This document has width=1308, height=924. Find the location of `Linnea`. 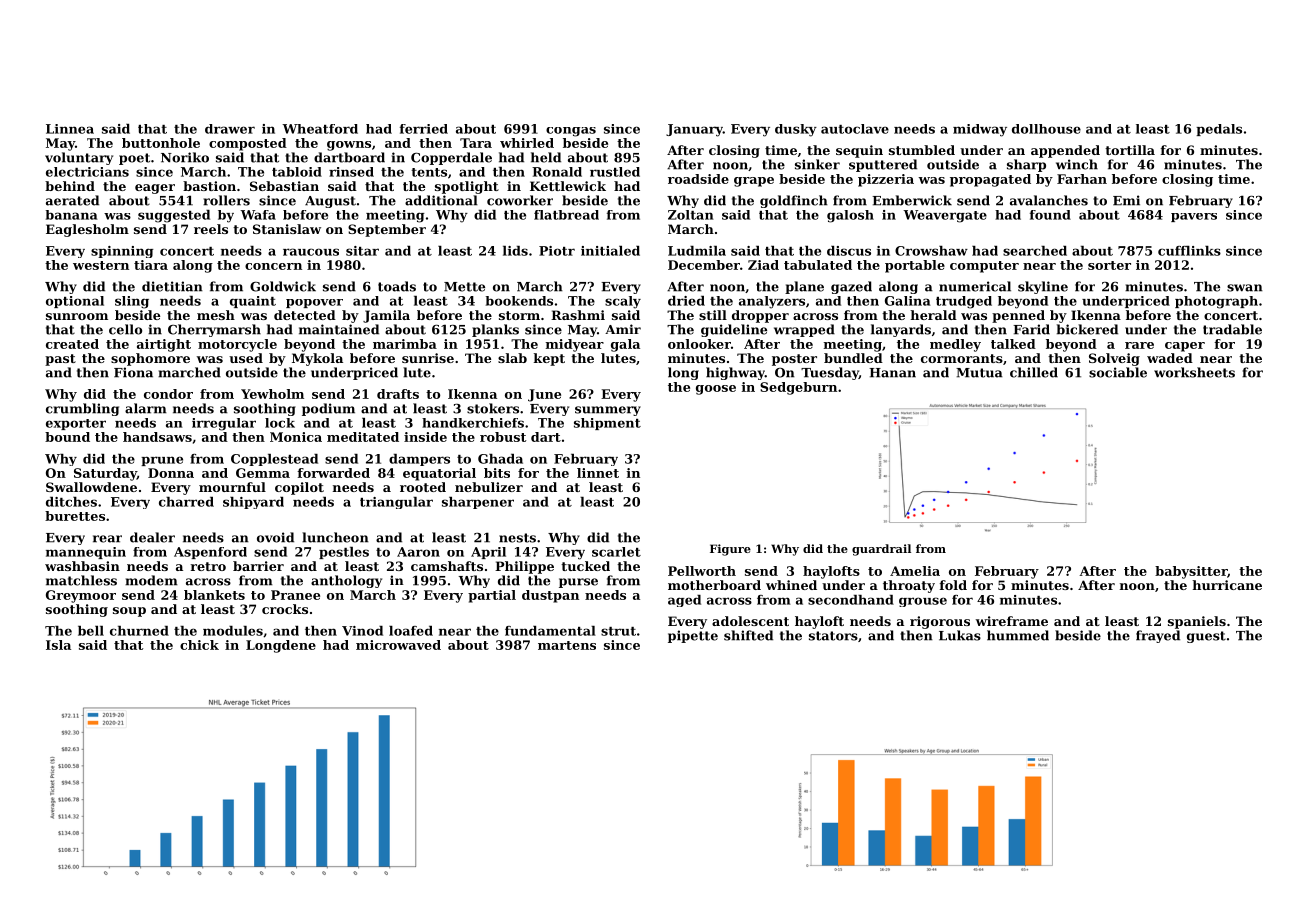

Linnea is located at coordinates (70, 129).
